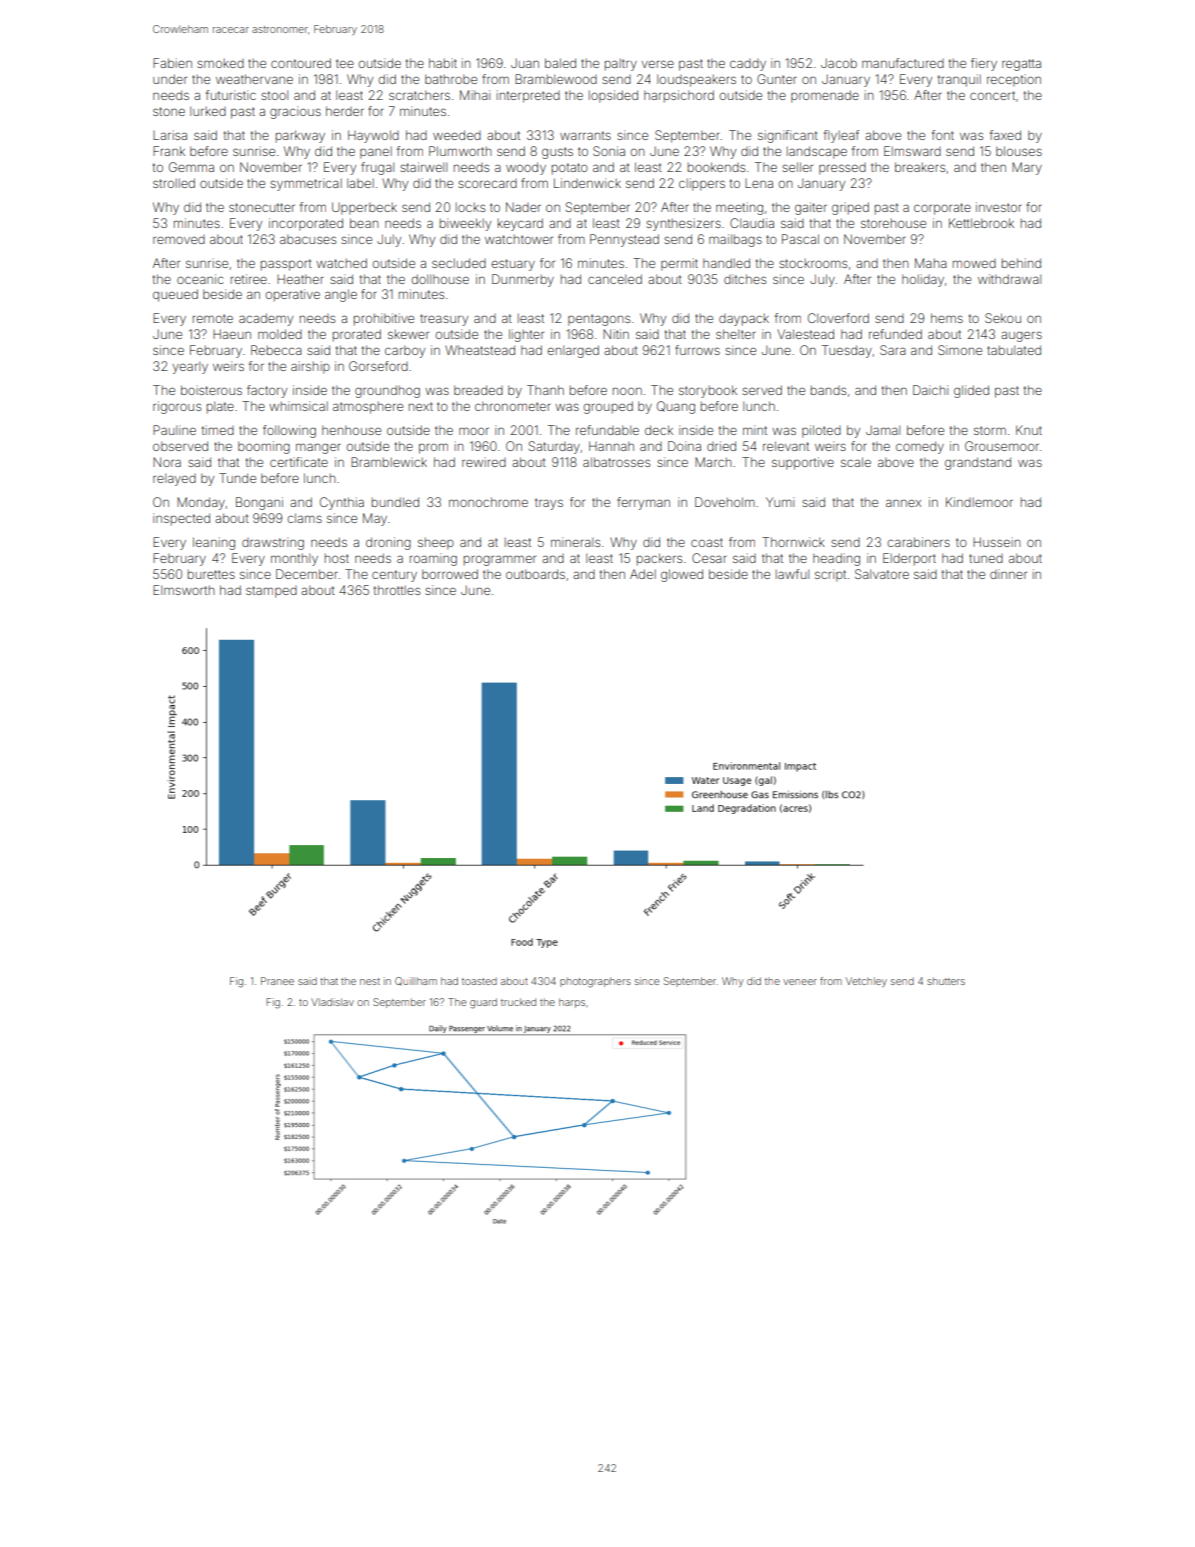 The height and width of the image is (1547, 1195). Describe the element at coordinates (1029, 430) in the image. I see `Knut` at that location.
